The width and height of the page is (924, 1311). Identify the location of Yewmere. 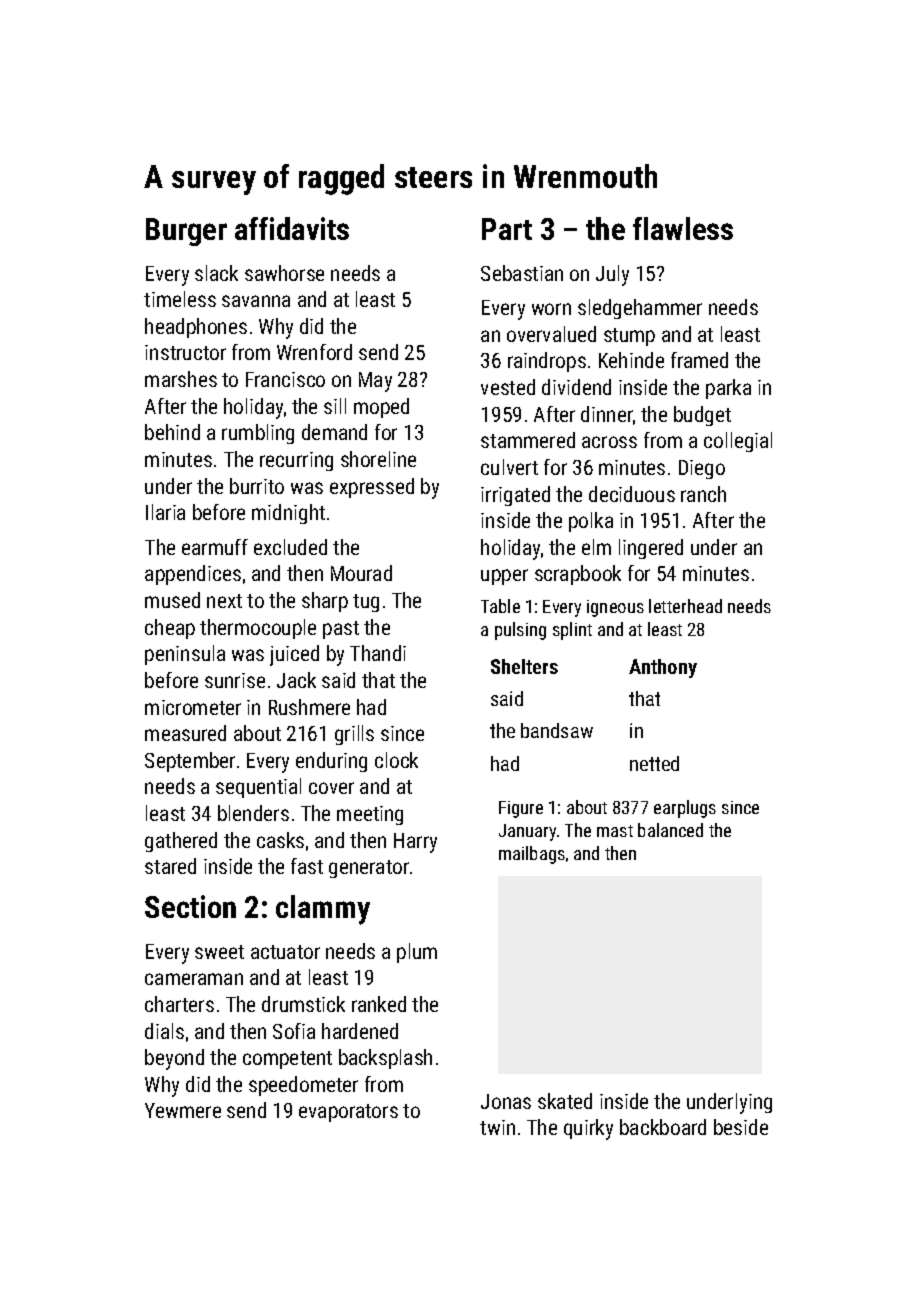
(183, 1110).
